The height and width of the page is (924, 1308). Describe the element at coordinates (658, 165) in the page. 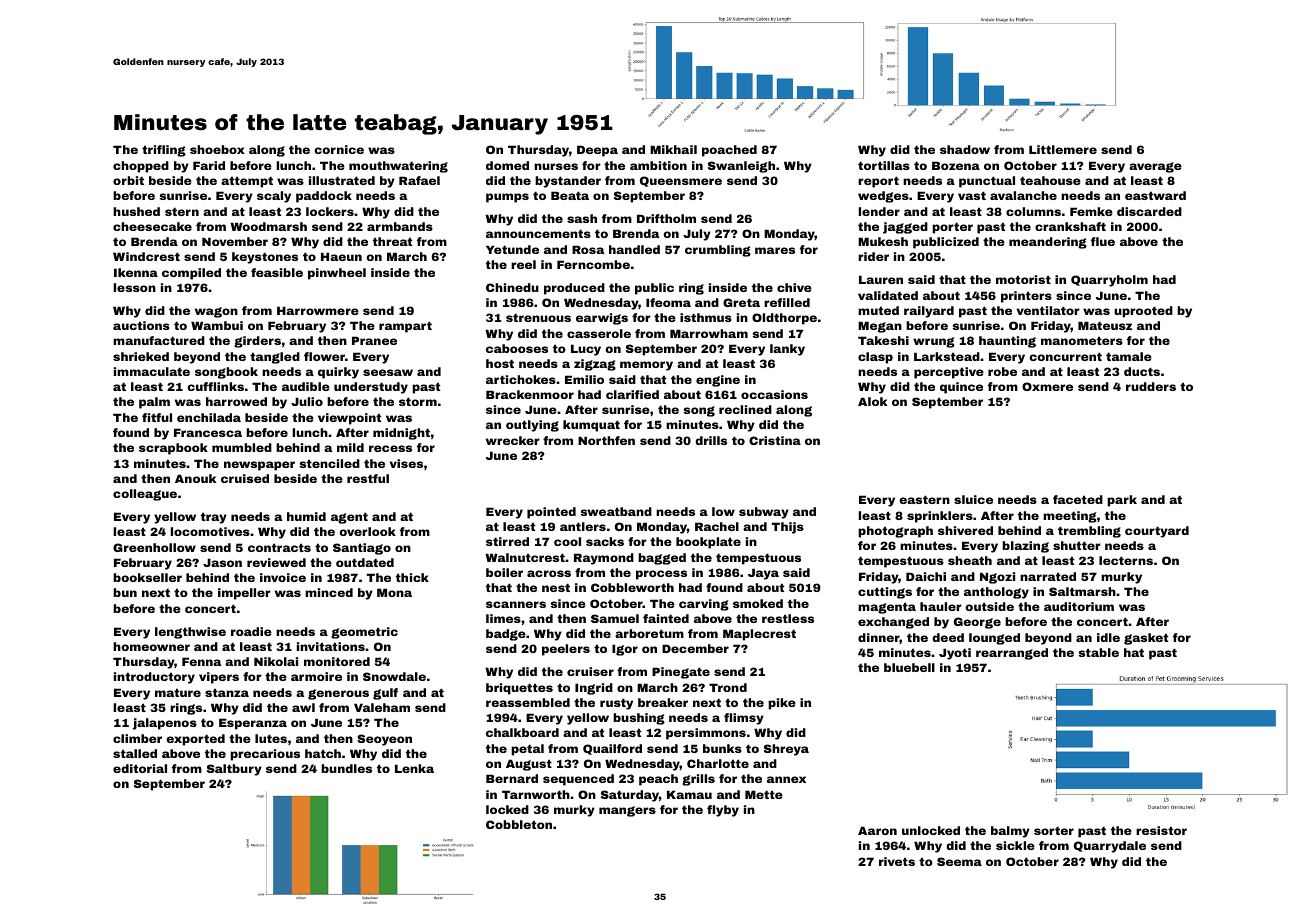

I see `ambition` at that location.
